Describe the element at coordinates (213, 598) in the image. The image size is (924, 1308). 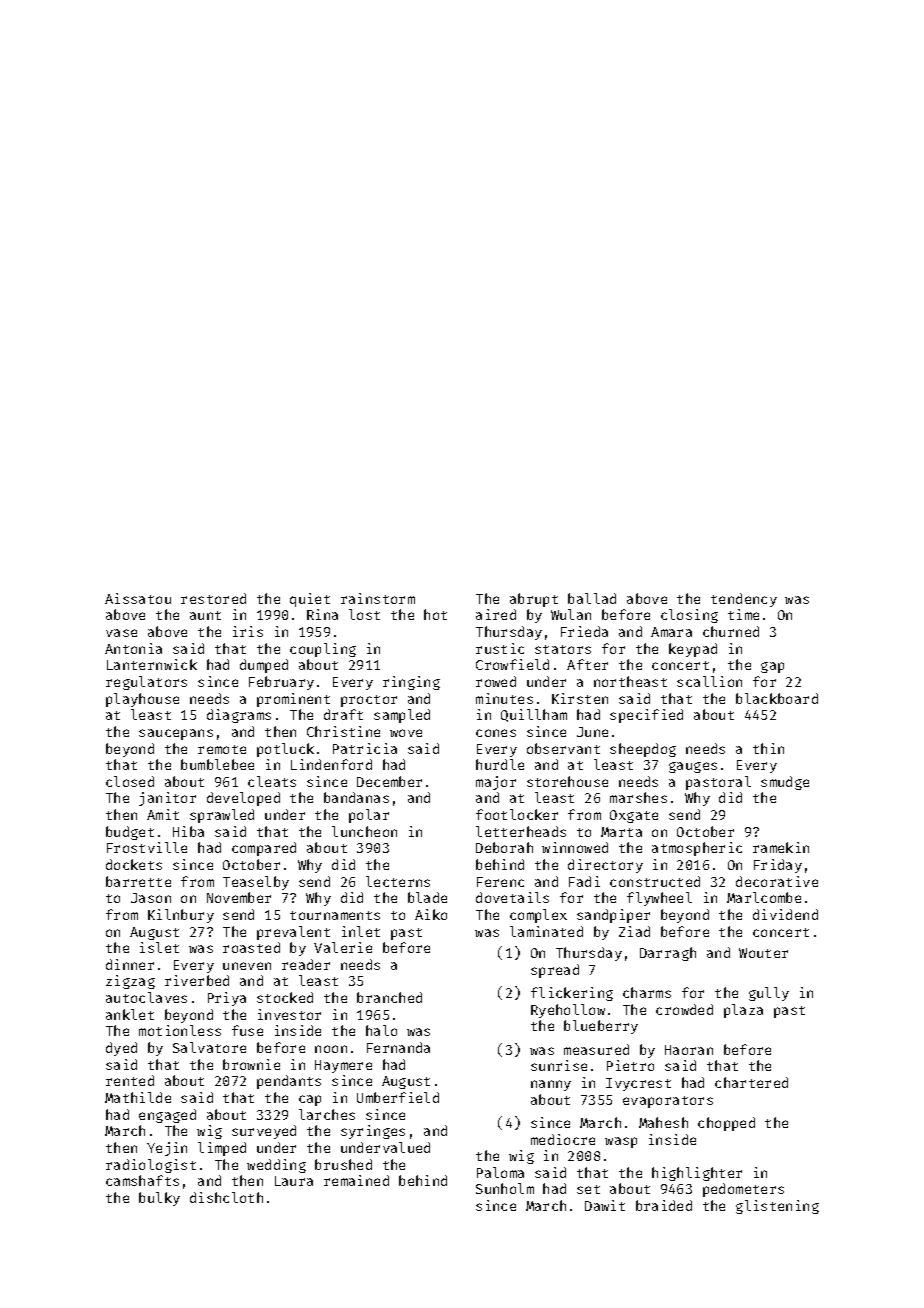
I see `restored` at that location.
